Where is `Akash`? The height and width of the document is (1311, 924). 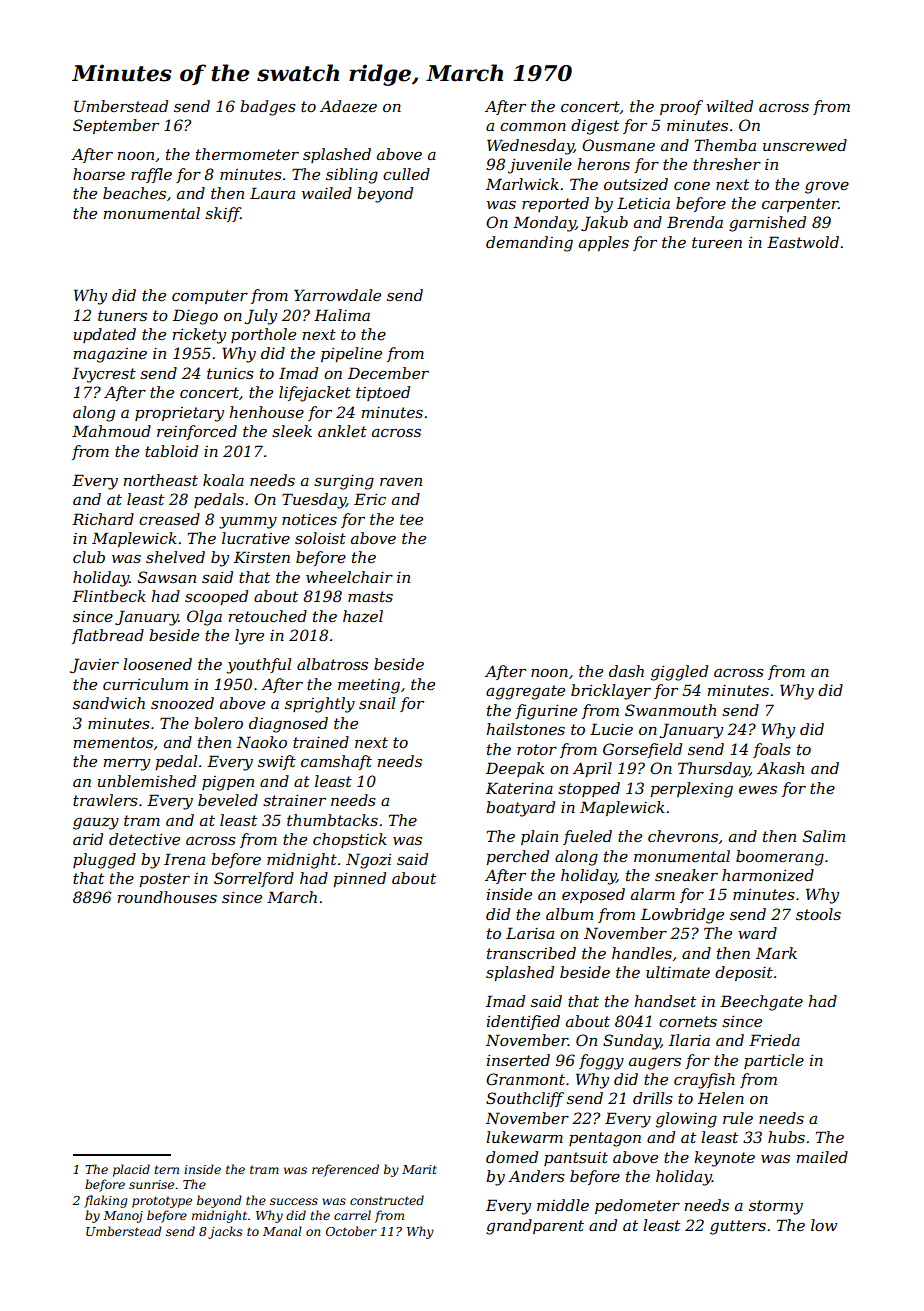
Akash is located at coordinates (780, 768).
